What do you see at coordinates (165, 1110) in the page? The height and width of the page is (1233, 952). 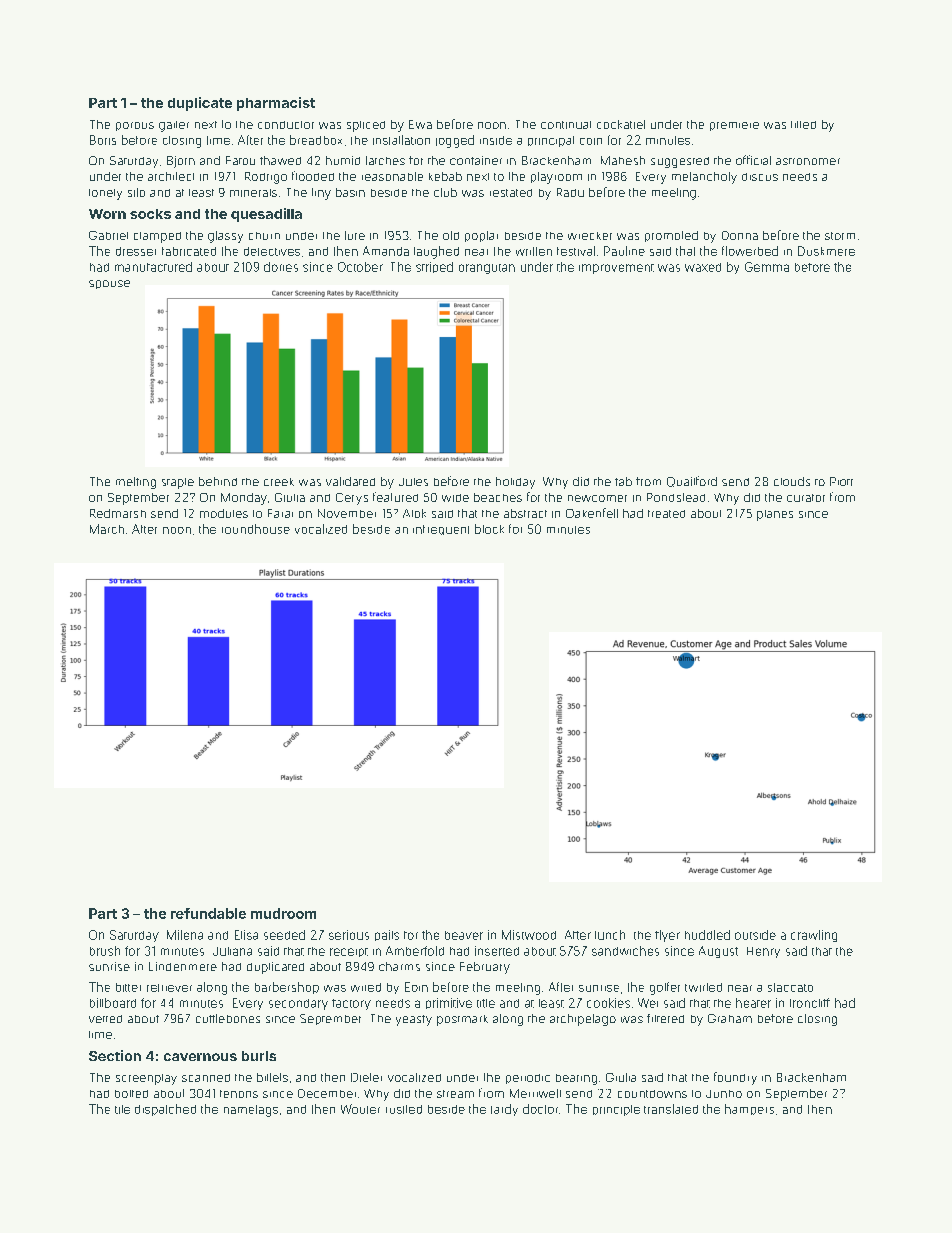 I see `dispatched` at bounding box center [165, 1110].
